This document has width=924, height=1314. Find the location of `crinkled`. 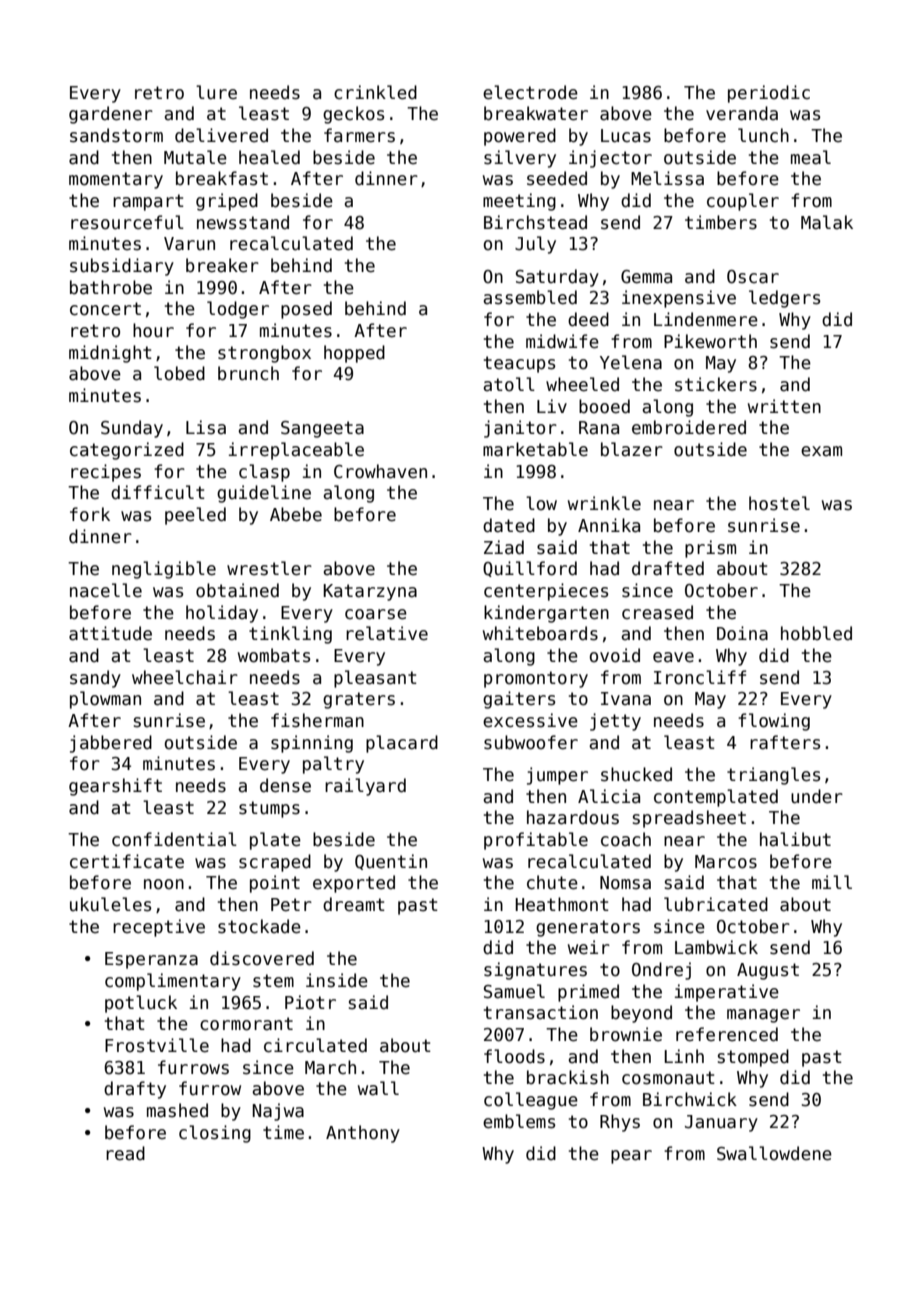

crinkled is located at coordinates (375, 92).
